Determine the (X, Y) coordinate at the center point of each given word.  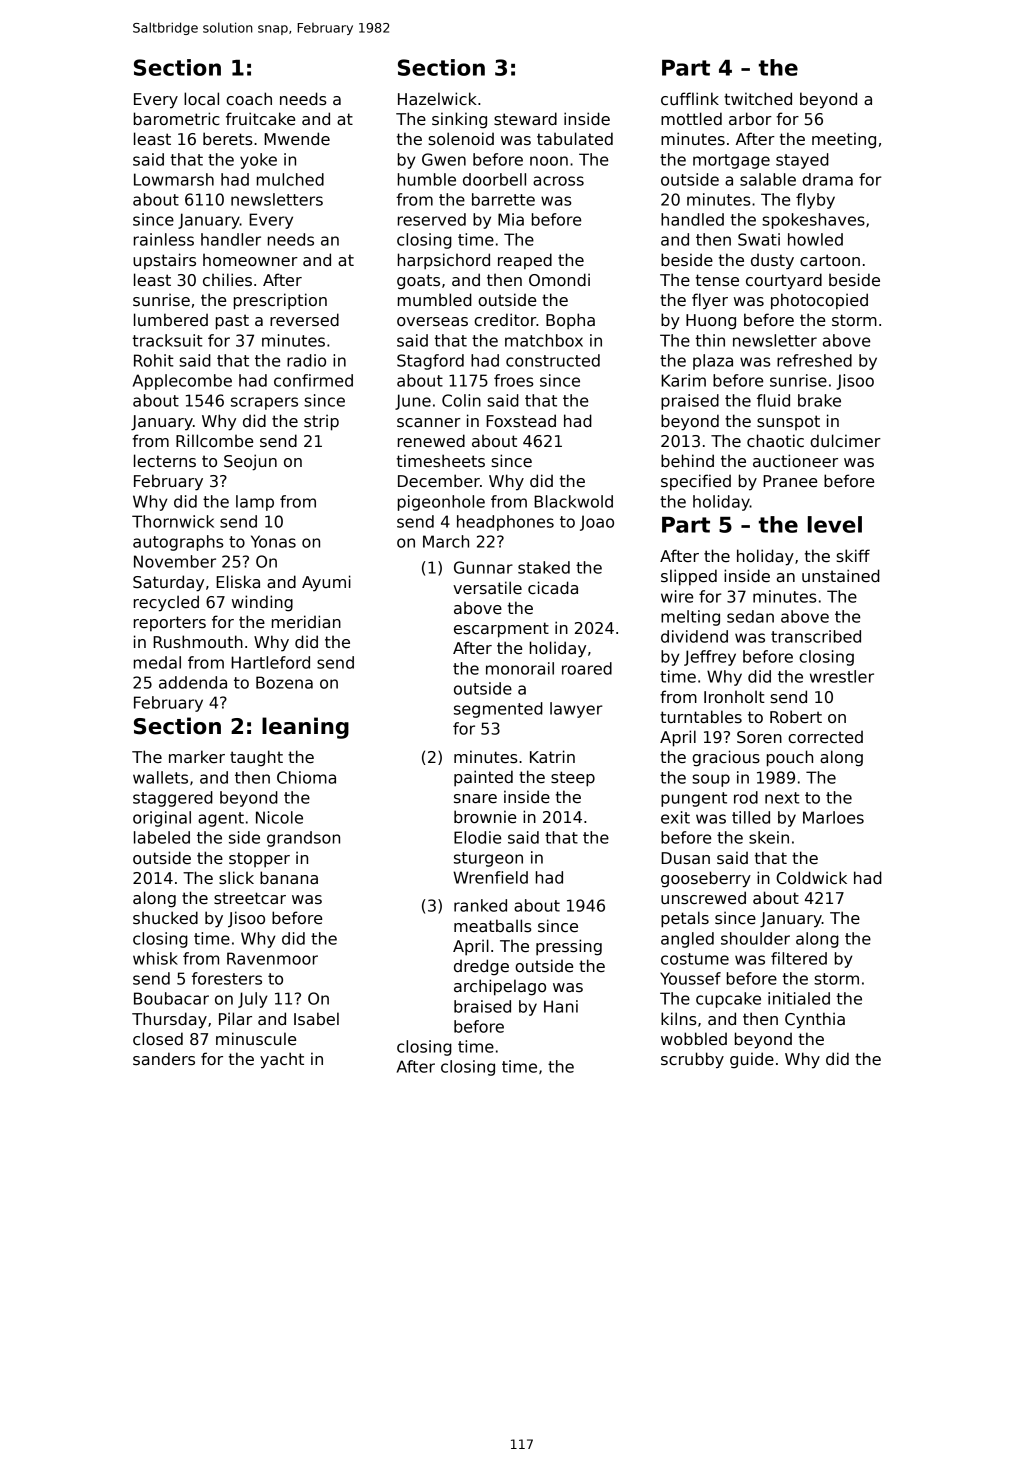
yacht (282, 1060)
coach (249, 99)
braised (482, 1006)
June (413, 402)
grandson (303, 839)
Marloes (833, 817)
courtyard (784, 281)
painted (483, 778)
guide (752, 1060)
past (232, 322)
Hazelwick (437, 99)
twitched (758, 99)
